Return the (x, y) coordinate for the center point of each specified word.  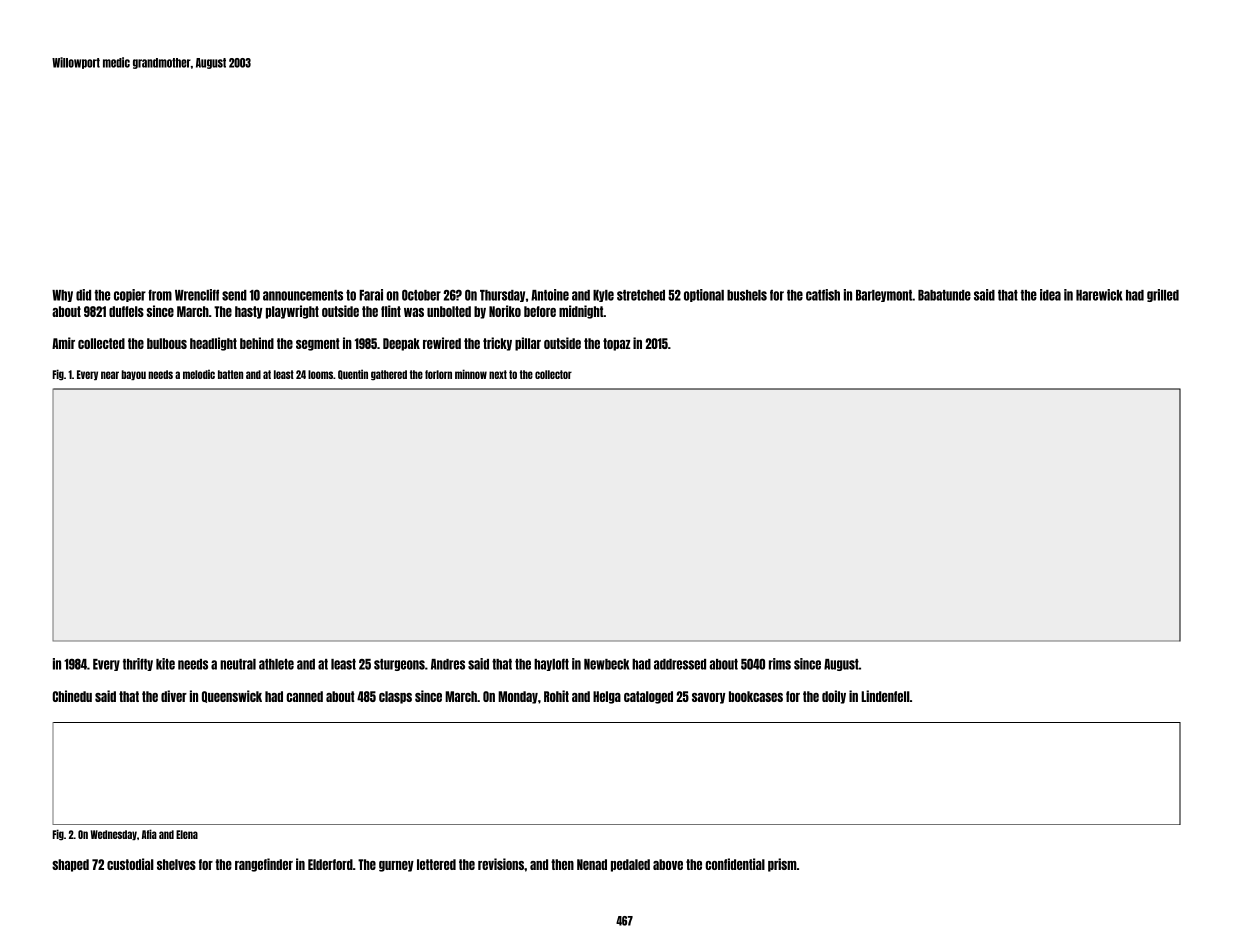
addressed (680, 664)
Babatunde (944, 295)
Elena (187, 834)
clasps (395, 697)
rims (780, 664)
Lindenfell (885, 696)
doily (834, 697)
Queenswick (232, 696)
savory (708, 698)
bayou (133, 375)
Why (62, 296)
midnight (581, 312)
